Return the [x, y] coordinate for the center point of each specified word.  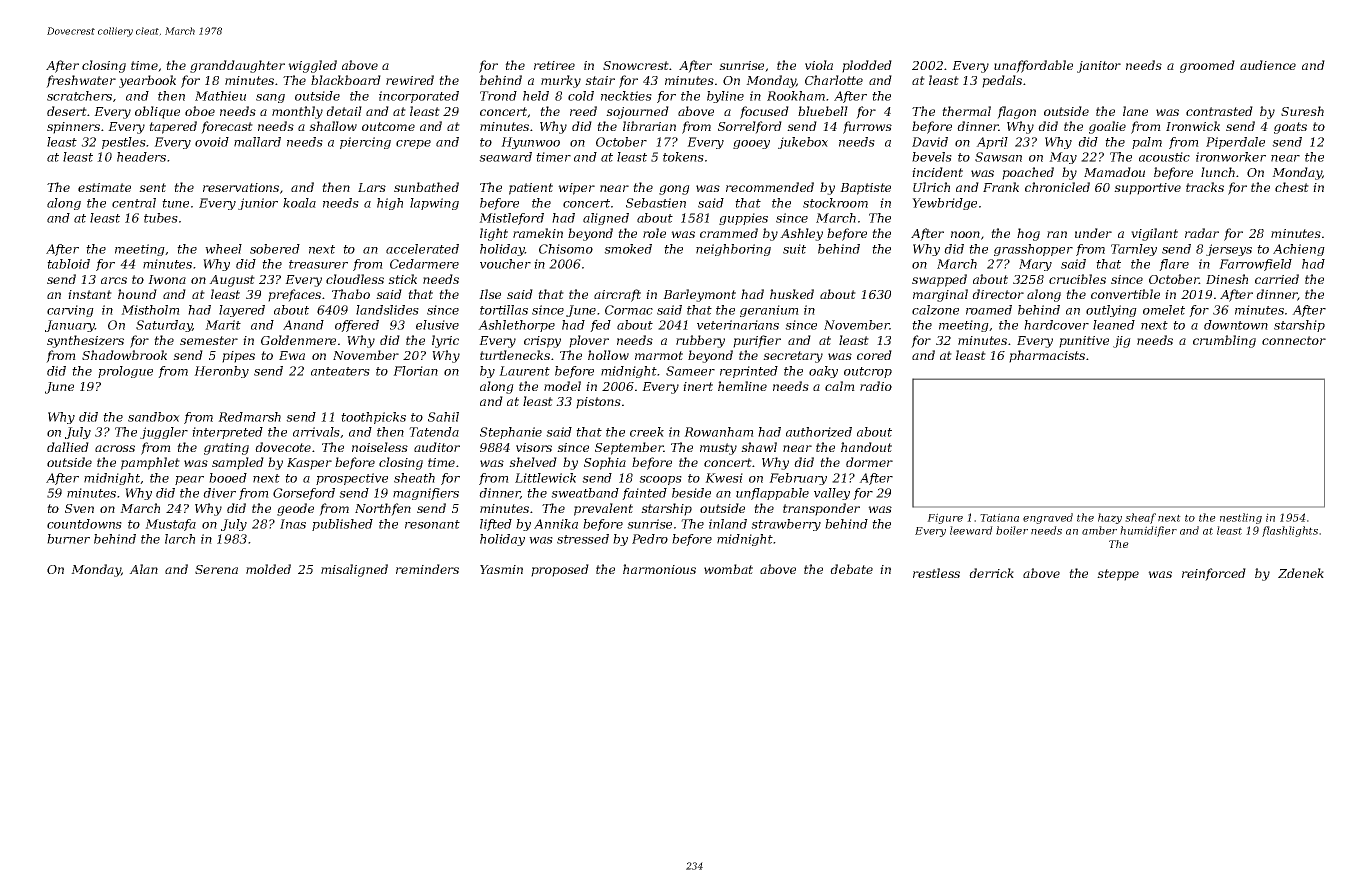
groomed [1207, 66]
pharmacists [1047, 356]
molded [268, 569]
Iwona [167, 279]
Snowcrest [636, 65]
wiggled [312, 66]
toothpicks [373, 418]
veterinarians [738, 325]
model [562, 386]
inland [728, 524]
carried [1277, 279]
